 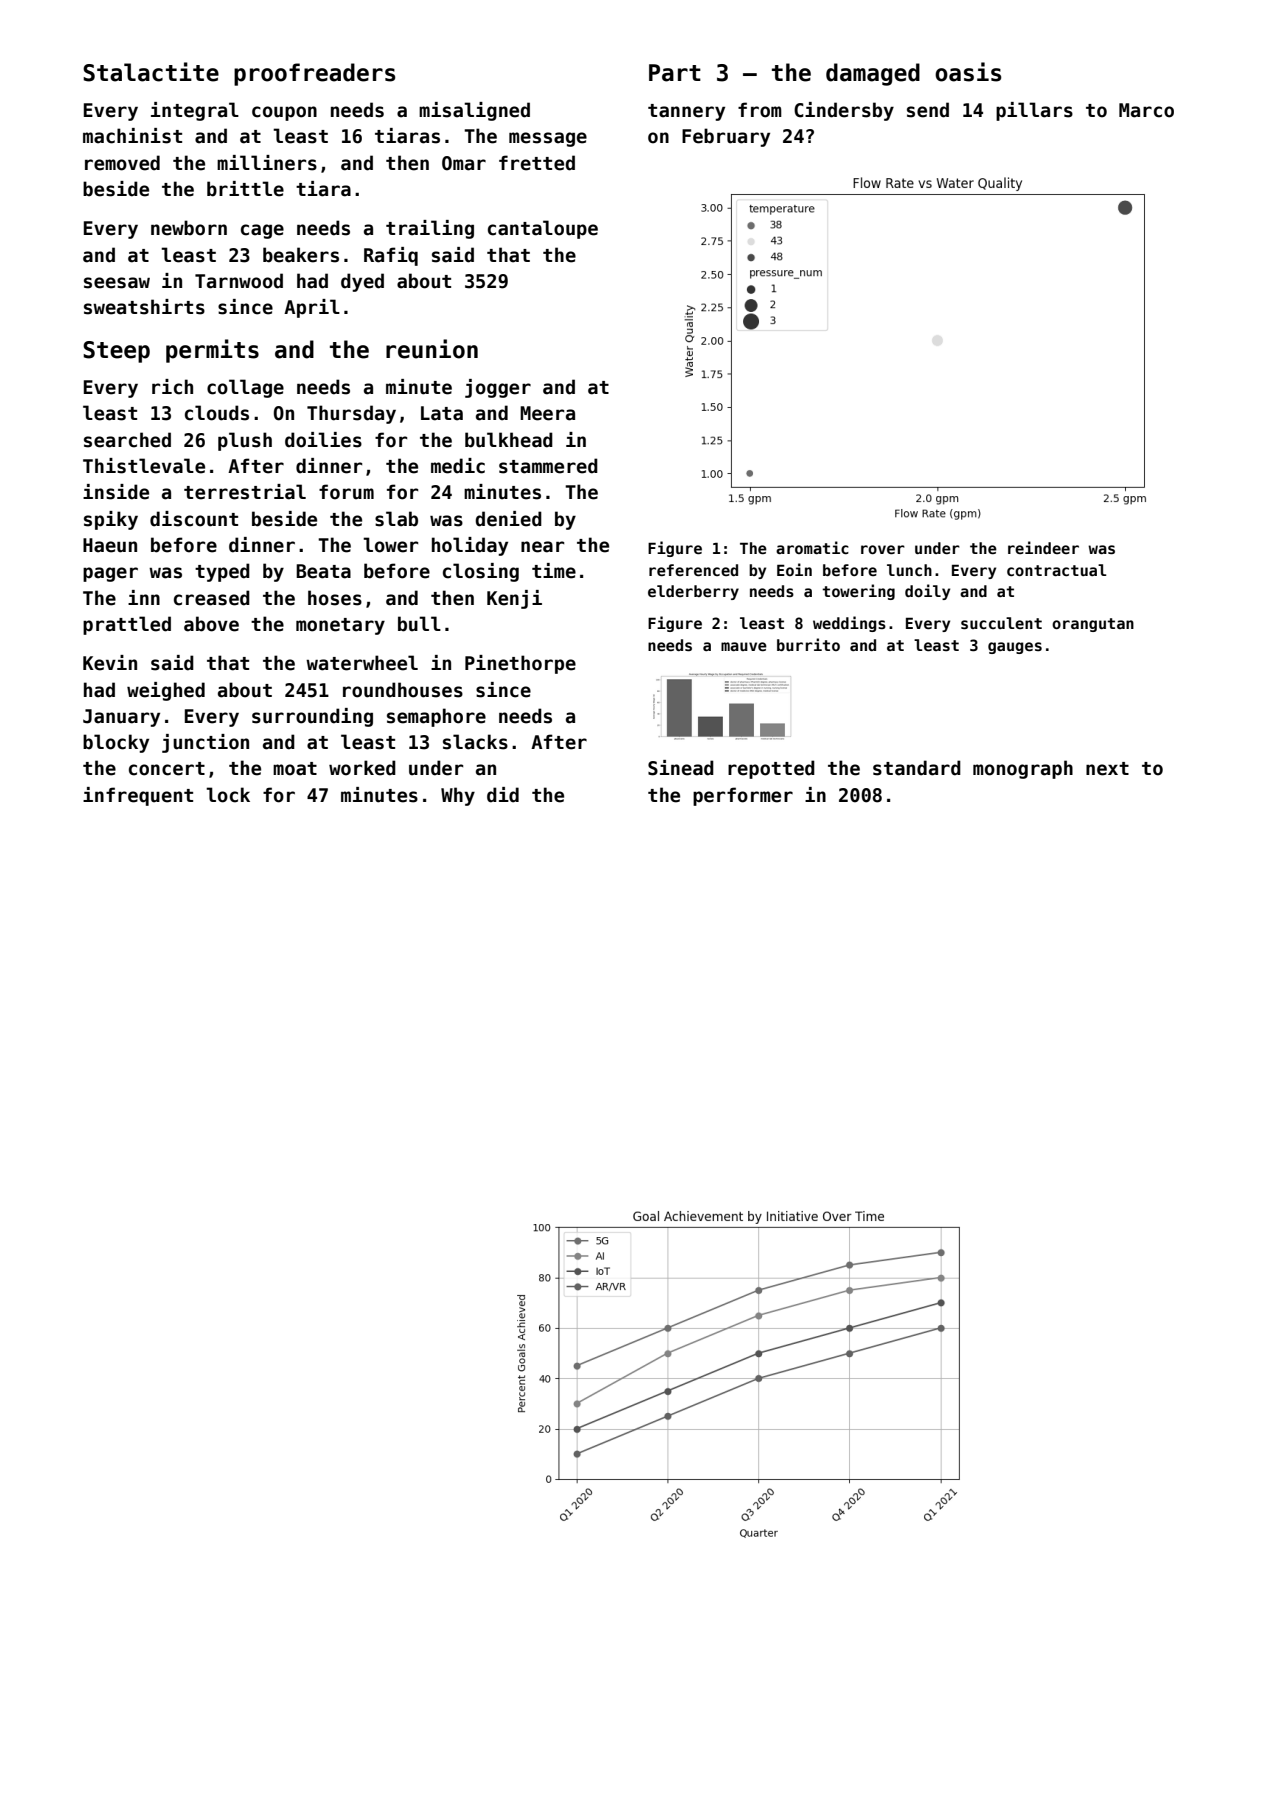 What do you see at coordinates (844, 111) in the page?
I see `Cindersby` at bounding box center [844, 111].
